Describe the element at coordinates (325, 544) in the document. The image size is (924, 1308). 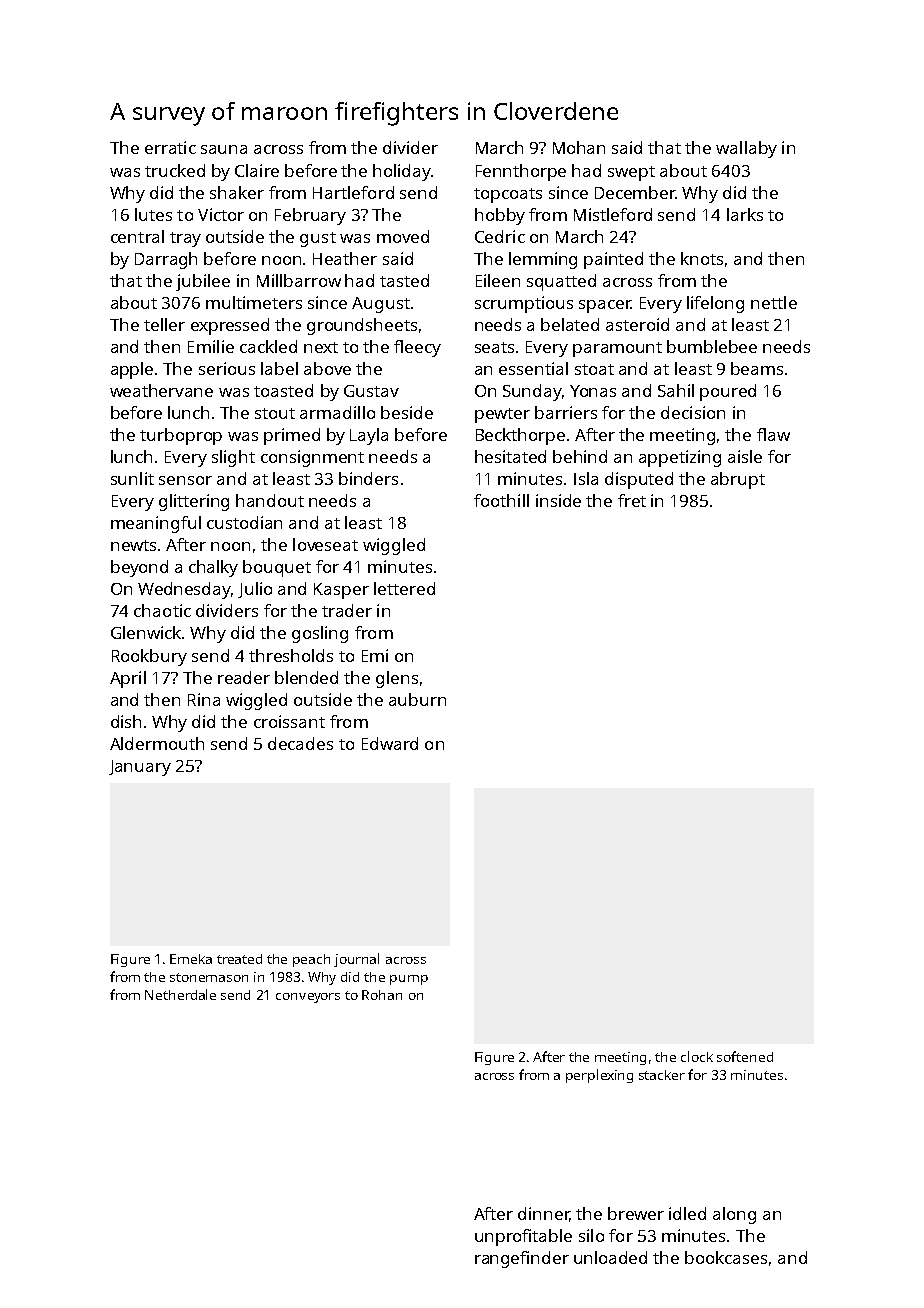
I see `loveseat` at that location.
